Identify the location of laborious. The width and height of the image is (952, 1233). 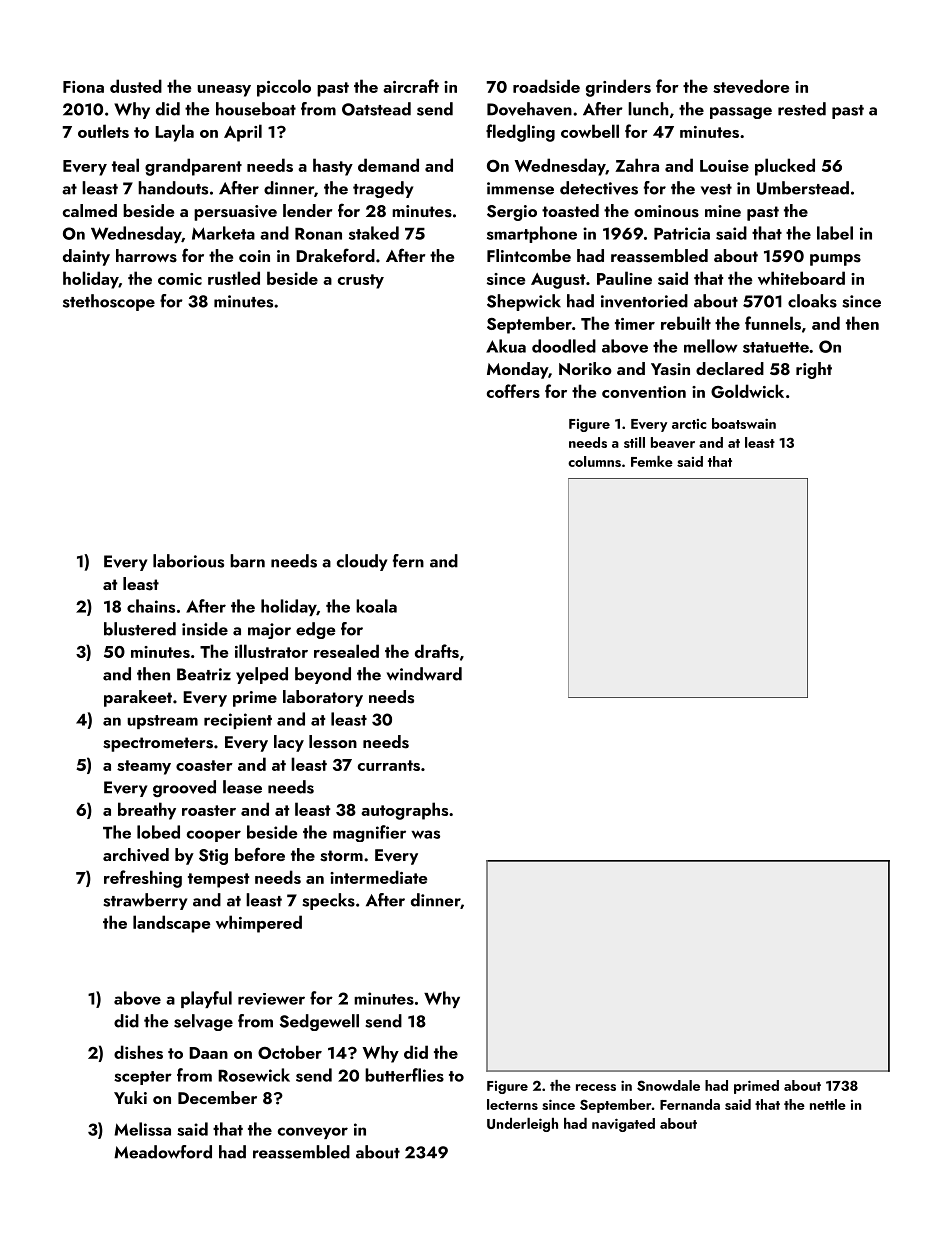
(188, 561).
